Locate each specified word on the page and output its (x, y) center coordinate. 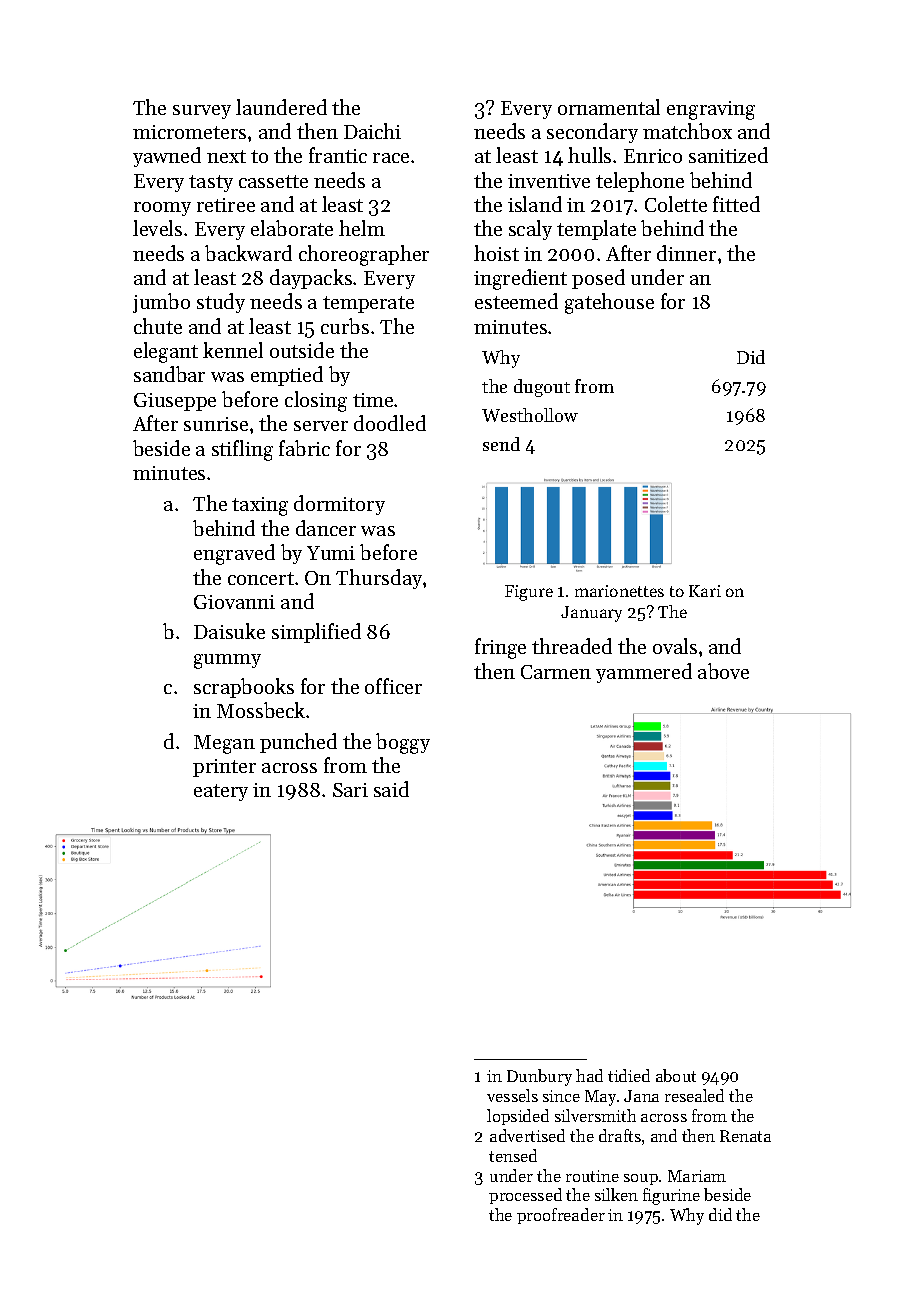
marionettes (619, 591)
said (391, 789)
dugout (542, 388)
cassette (273, 181)
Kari (705, 591)
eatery (221, 792)
